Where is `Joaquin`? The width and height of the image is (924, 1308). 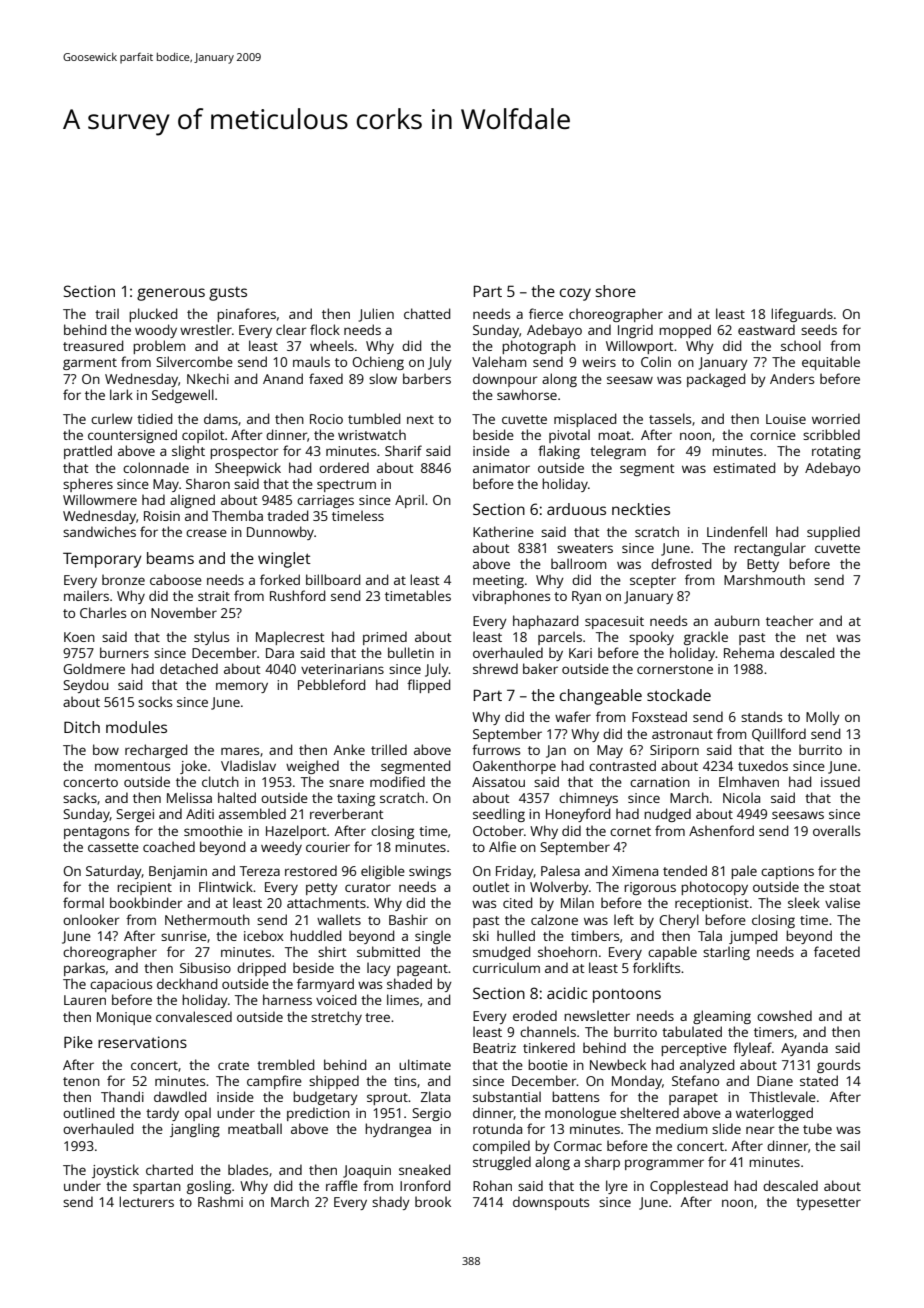 Joaquin is located at coordinates (367, 1171).
